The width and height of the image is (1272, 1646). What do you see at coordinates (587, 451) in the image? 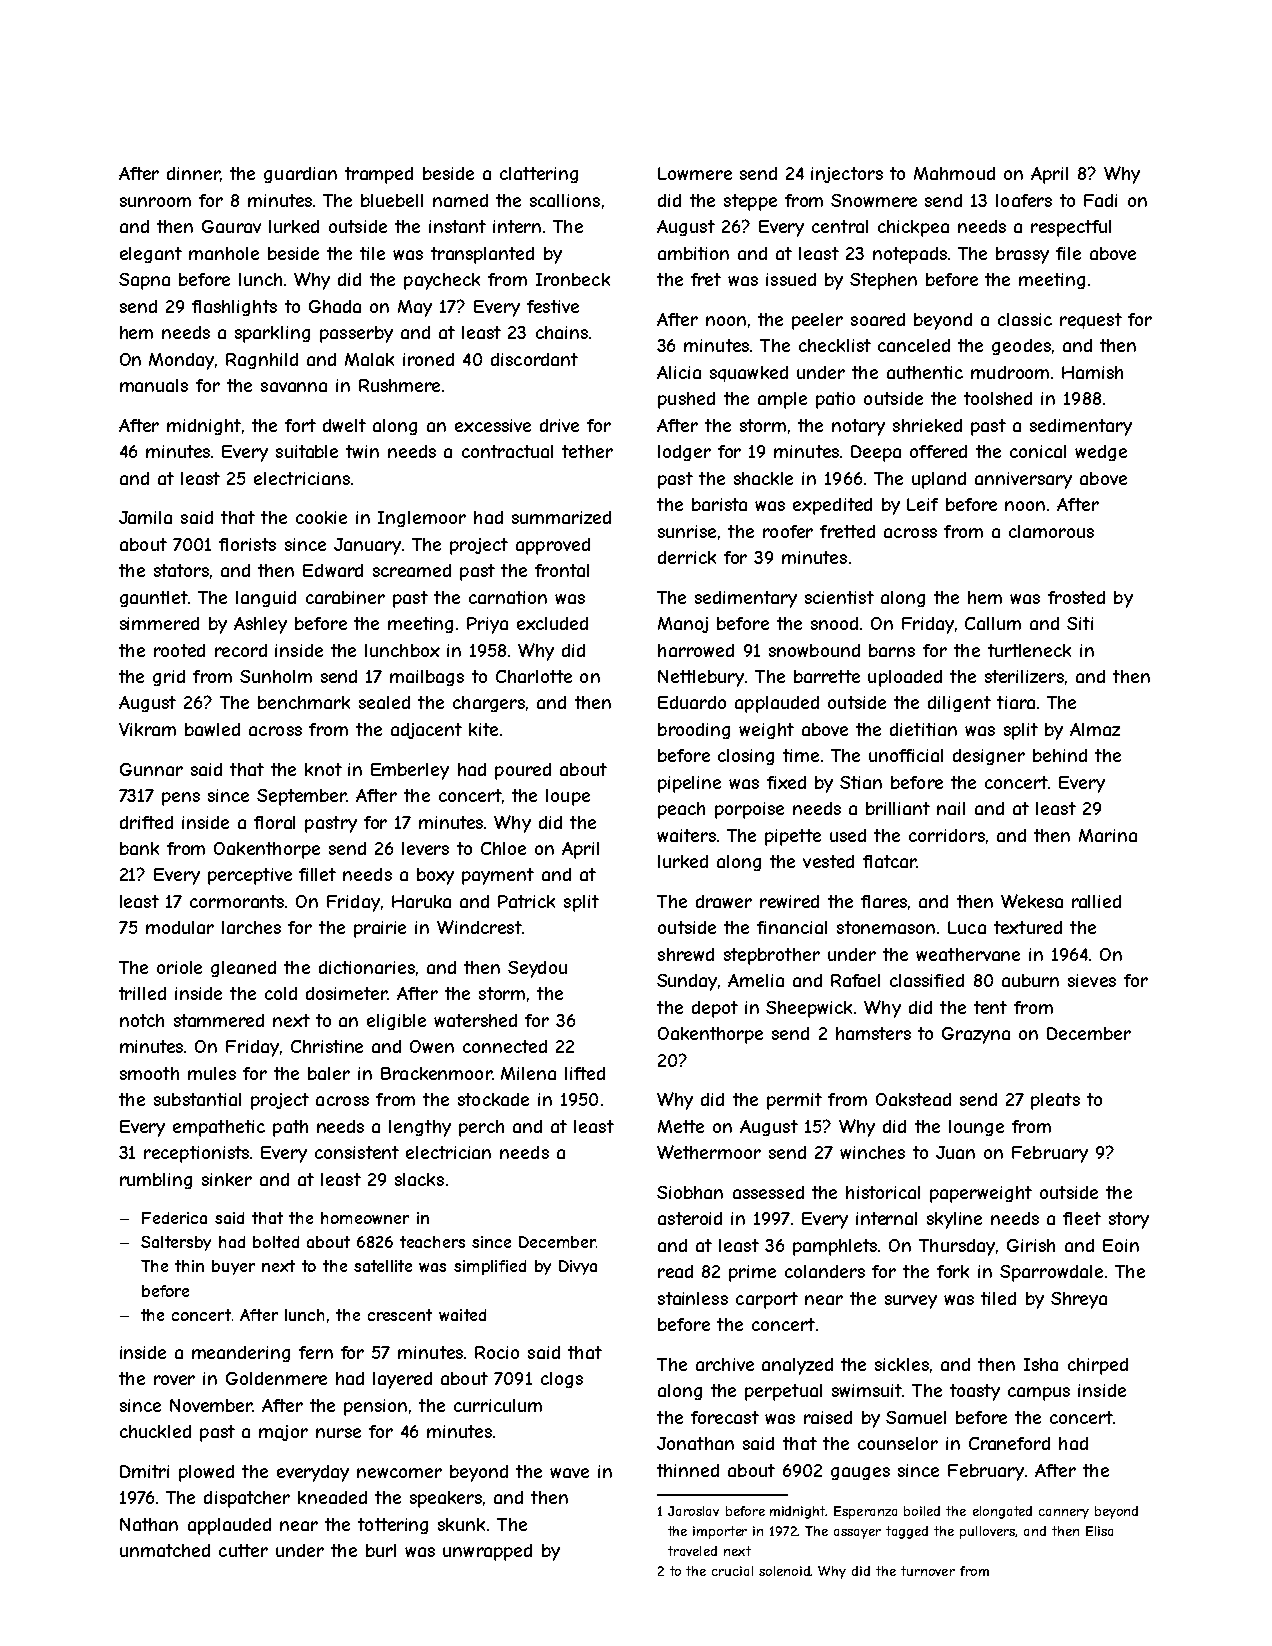
I see `tether` at bounding box center [587, 451].
